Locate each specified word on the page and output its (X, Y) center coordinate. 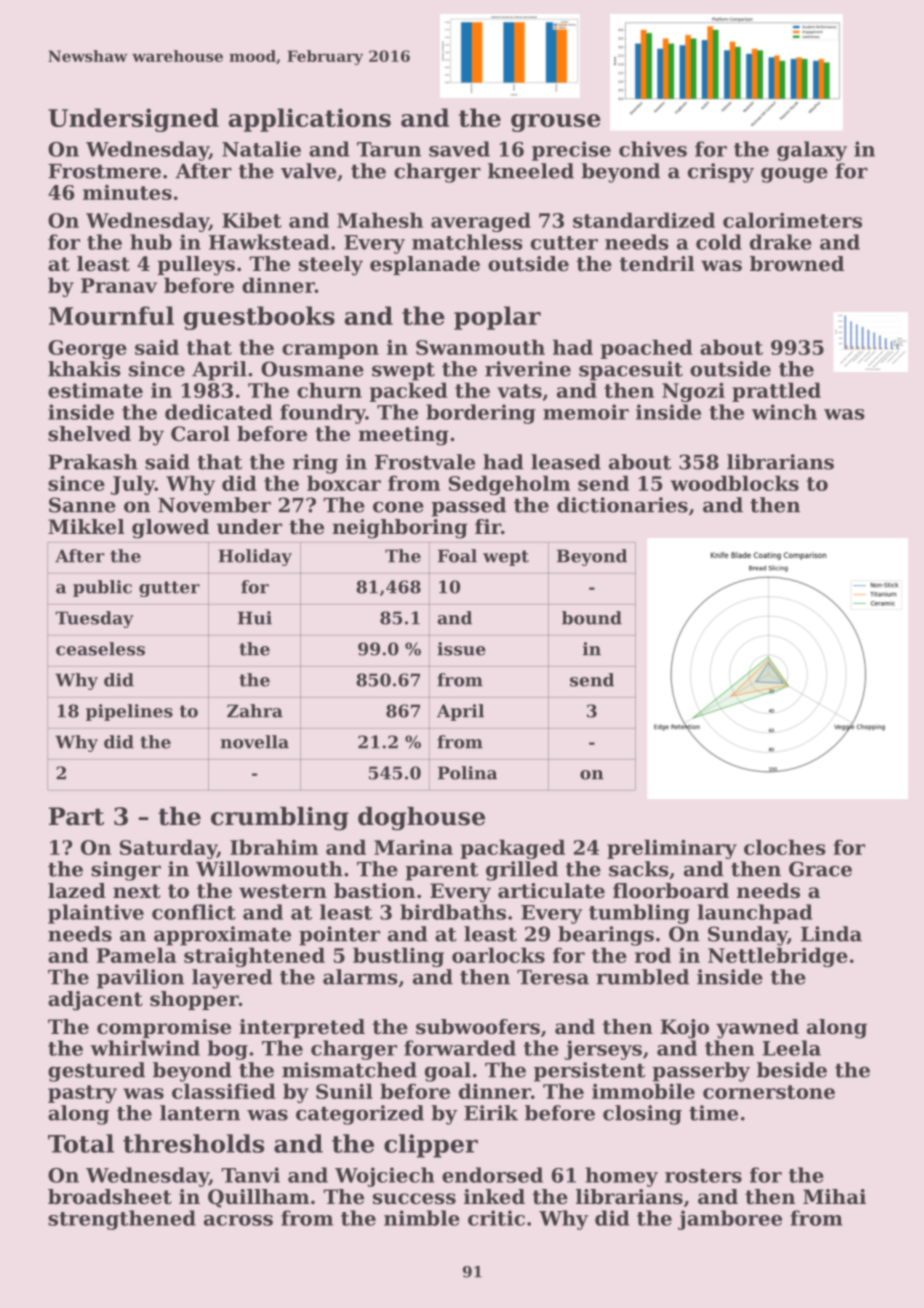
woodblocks (734, 483)
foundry (323, 414)
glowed (170, 529)
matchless (467, 242)
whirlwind (145, 1048)
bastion (374, 891)
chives (653, 149)
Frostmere (104, 171)
